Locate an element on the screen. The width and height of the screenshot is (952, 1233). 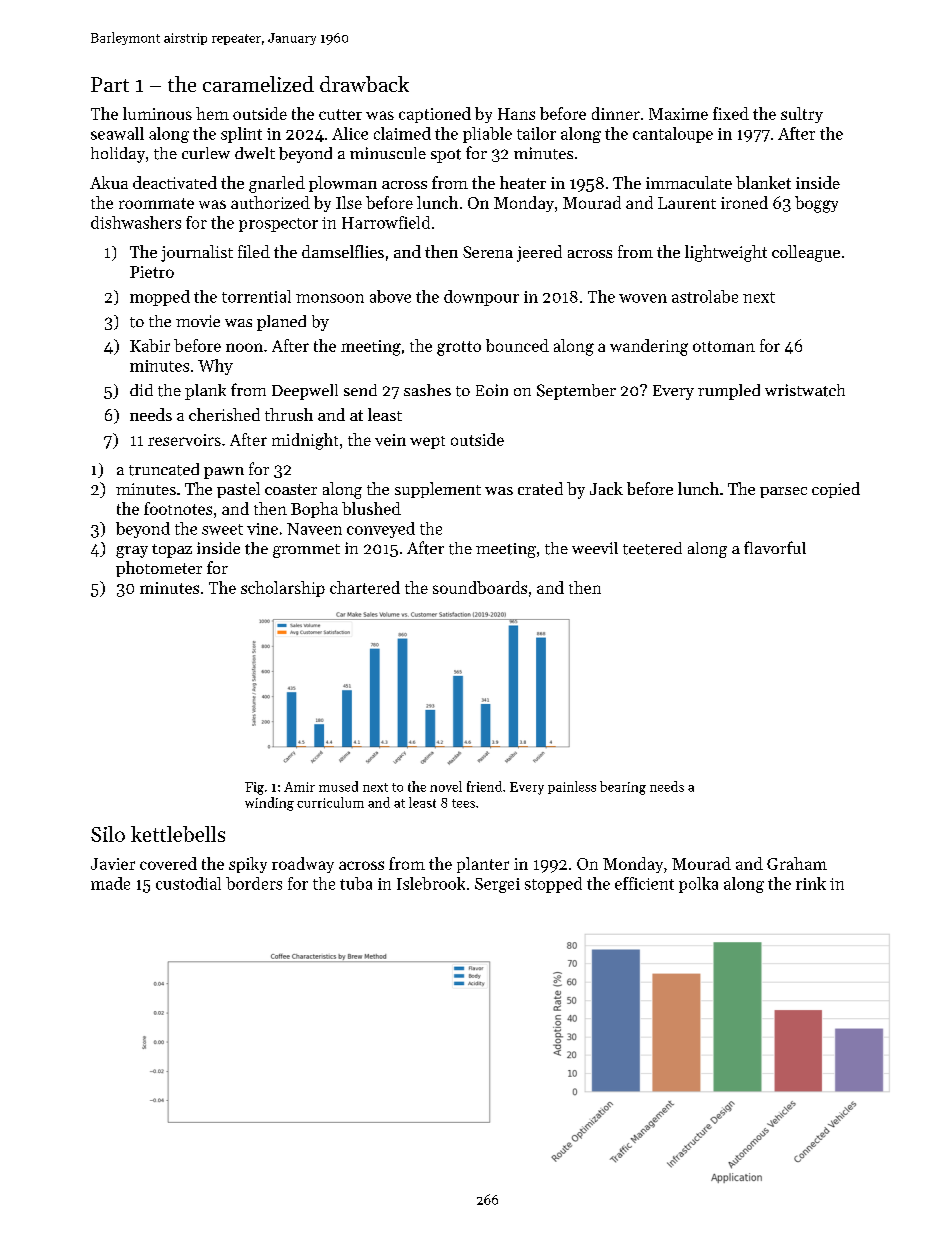
photometer is located at coordinates (159, 569).
